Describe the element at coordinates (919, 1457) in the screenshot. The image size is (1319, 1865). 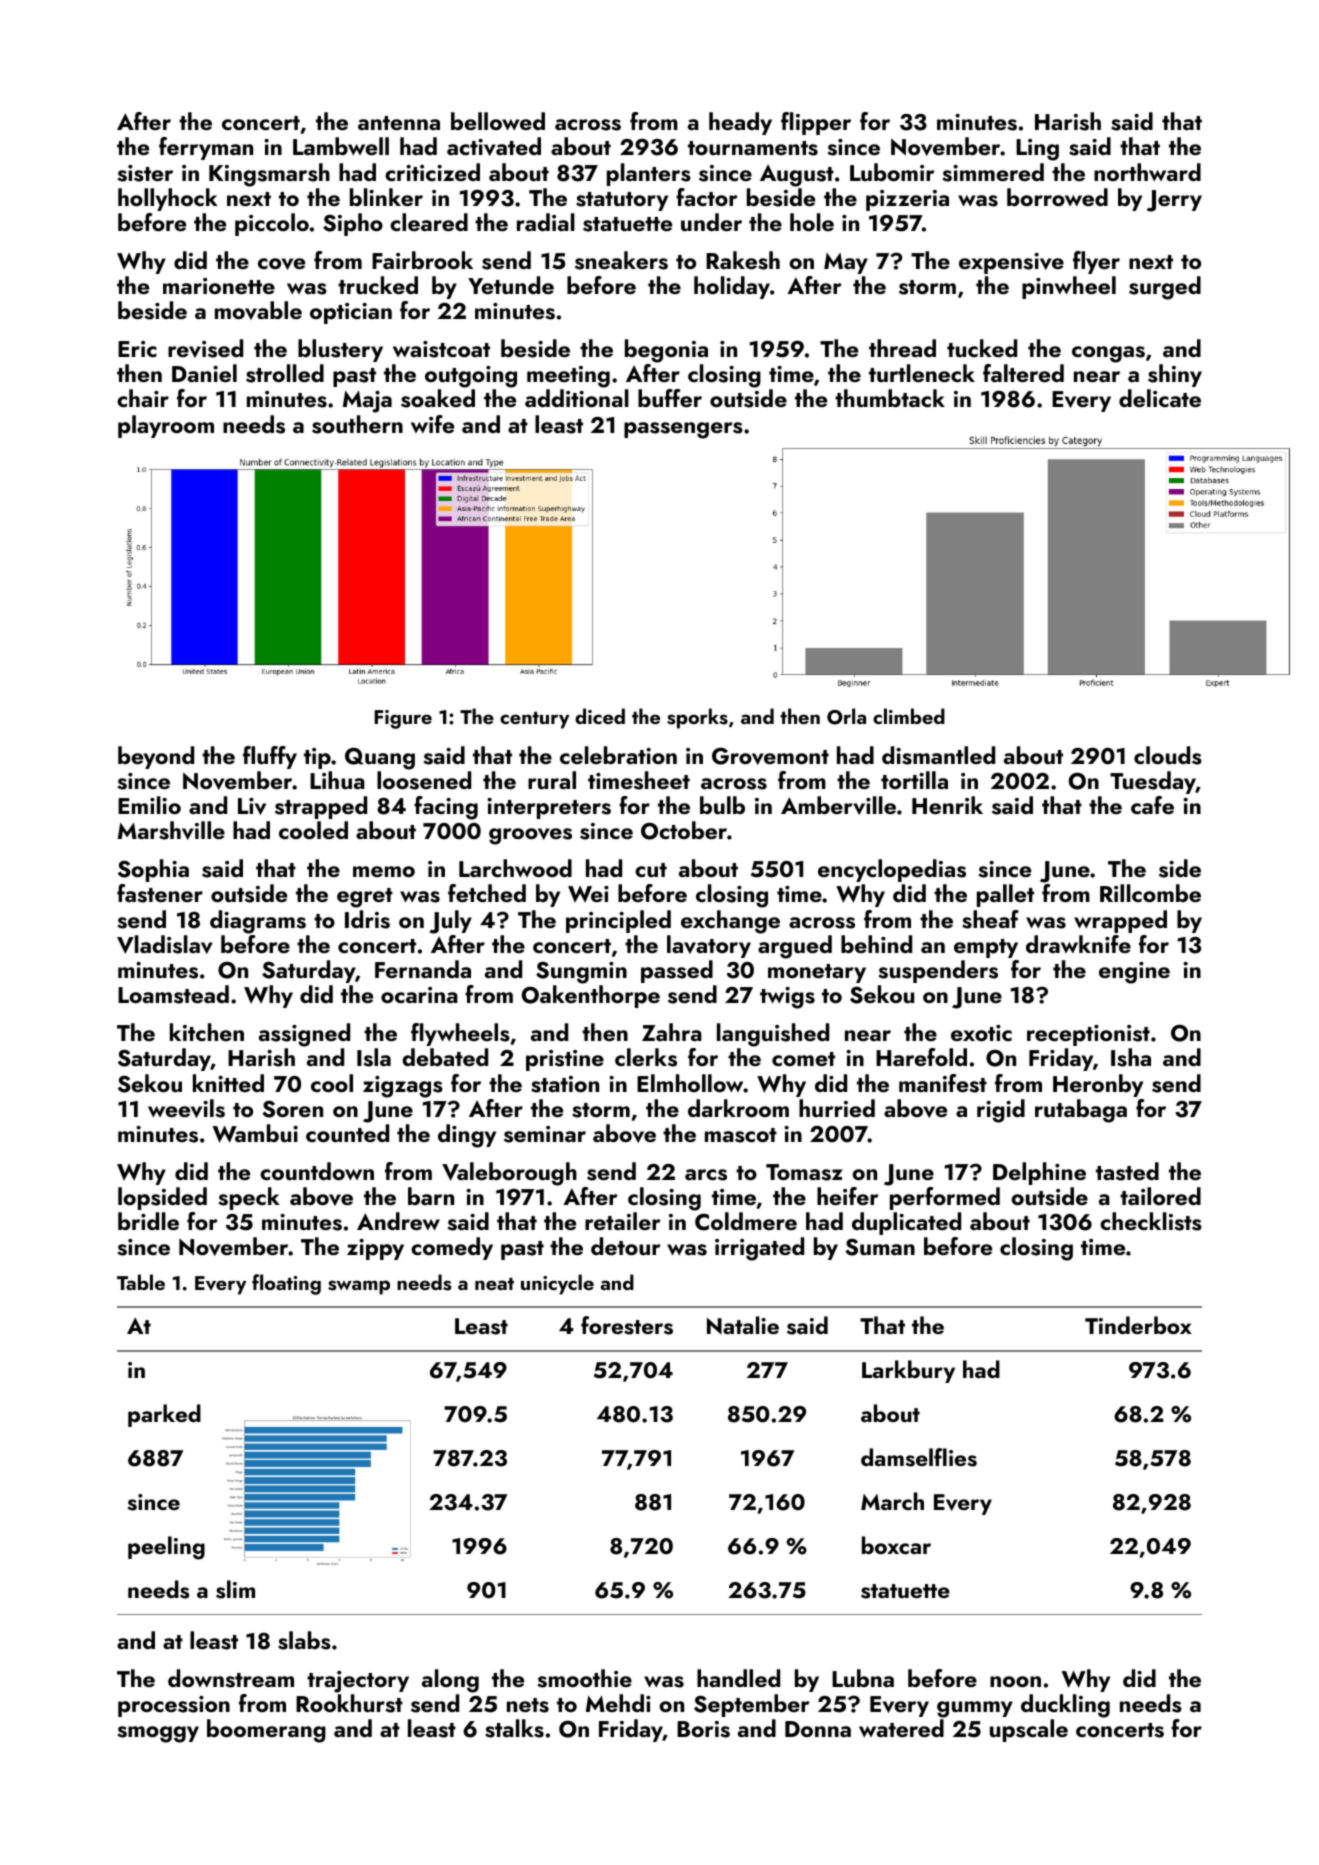
I see `damselflies` at that location.
